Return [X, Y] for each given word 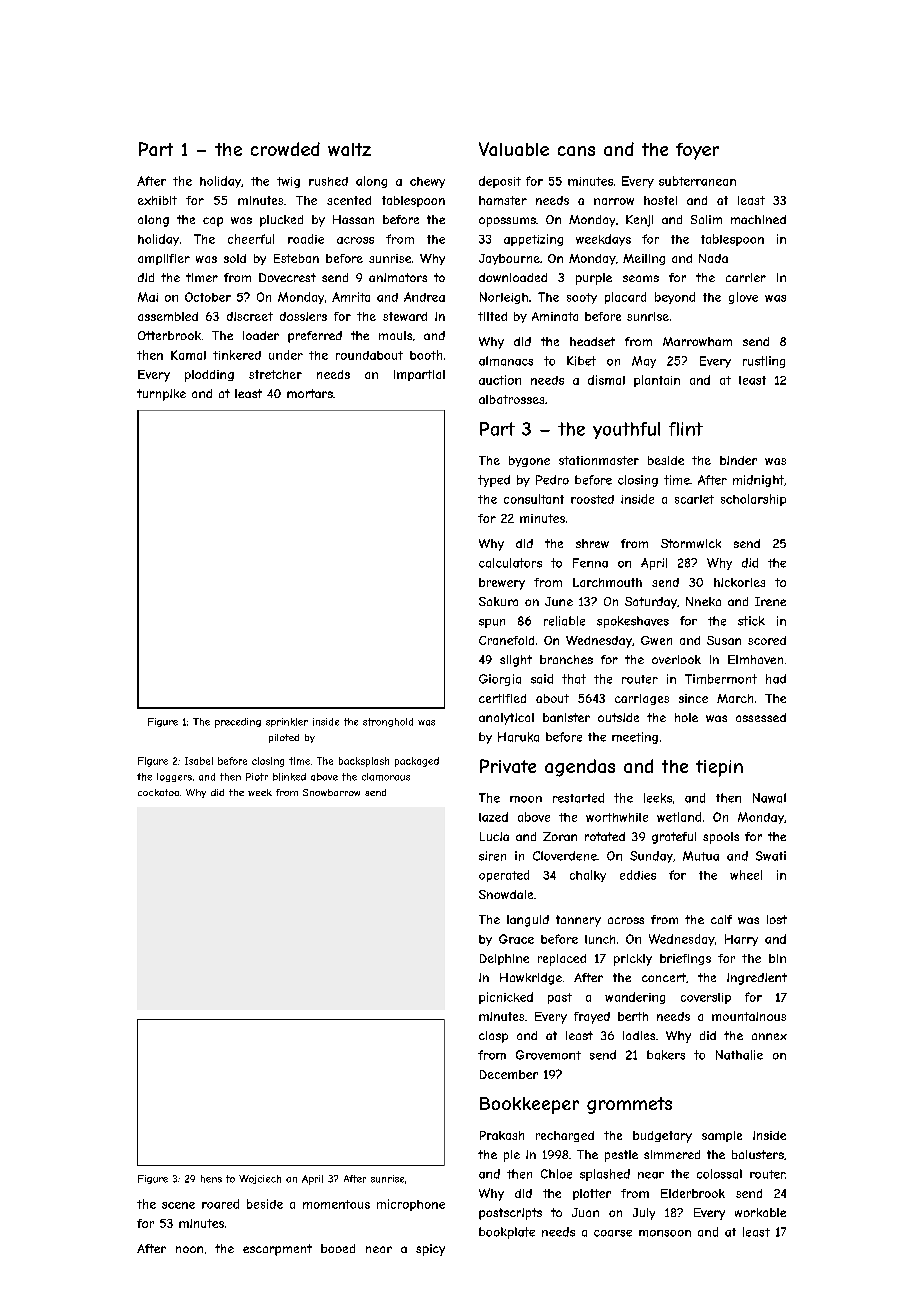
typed [494, 481]
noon [189, 1249]
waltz [349, 149]
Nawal [769, 798]
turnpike [161, 395]
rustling [764, 362]
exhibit [157, 200]
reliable [564, 621]
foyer [697, 151]
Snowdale [506, 894]
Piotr [257, 777]
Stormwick [691, 543]
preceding [238, 723]
